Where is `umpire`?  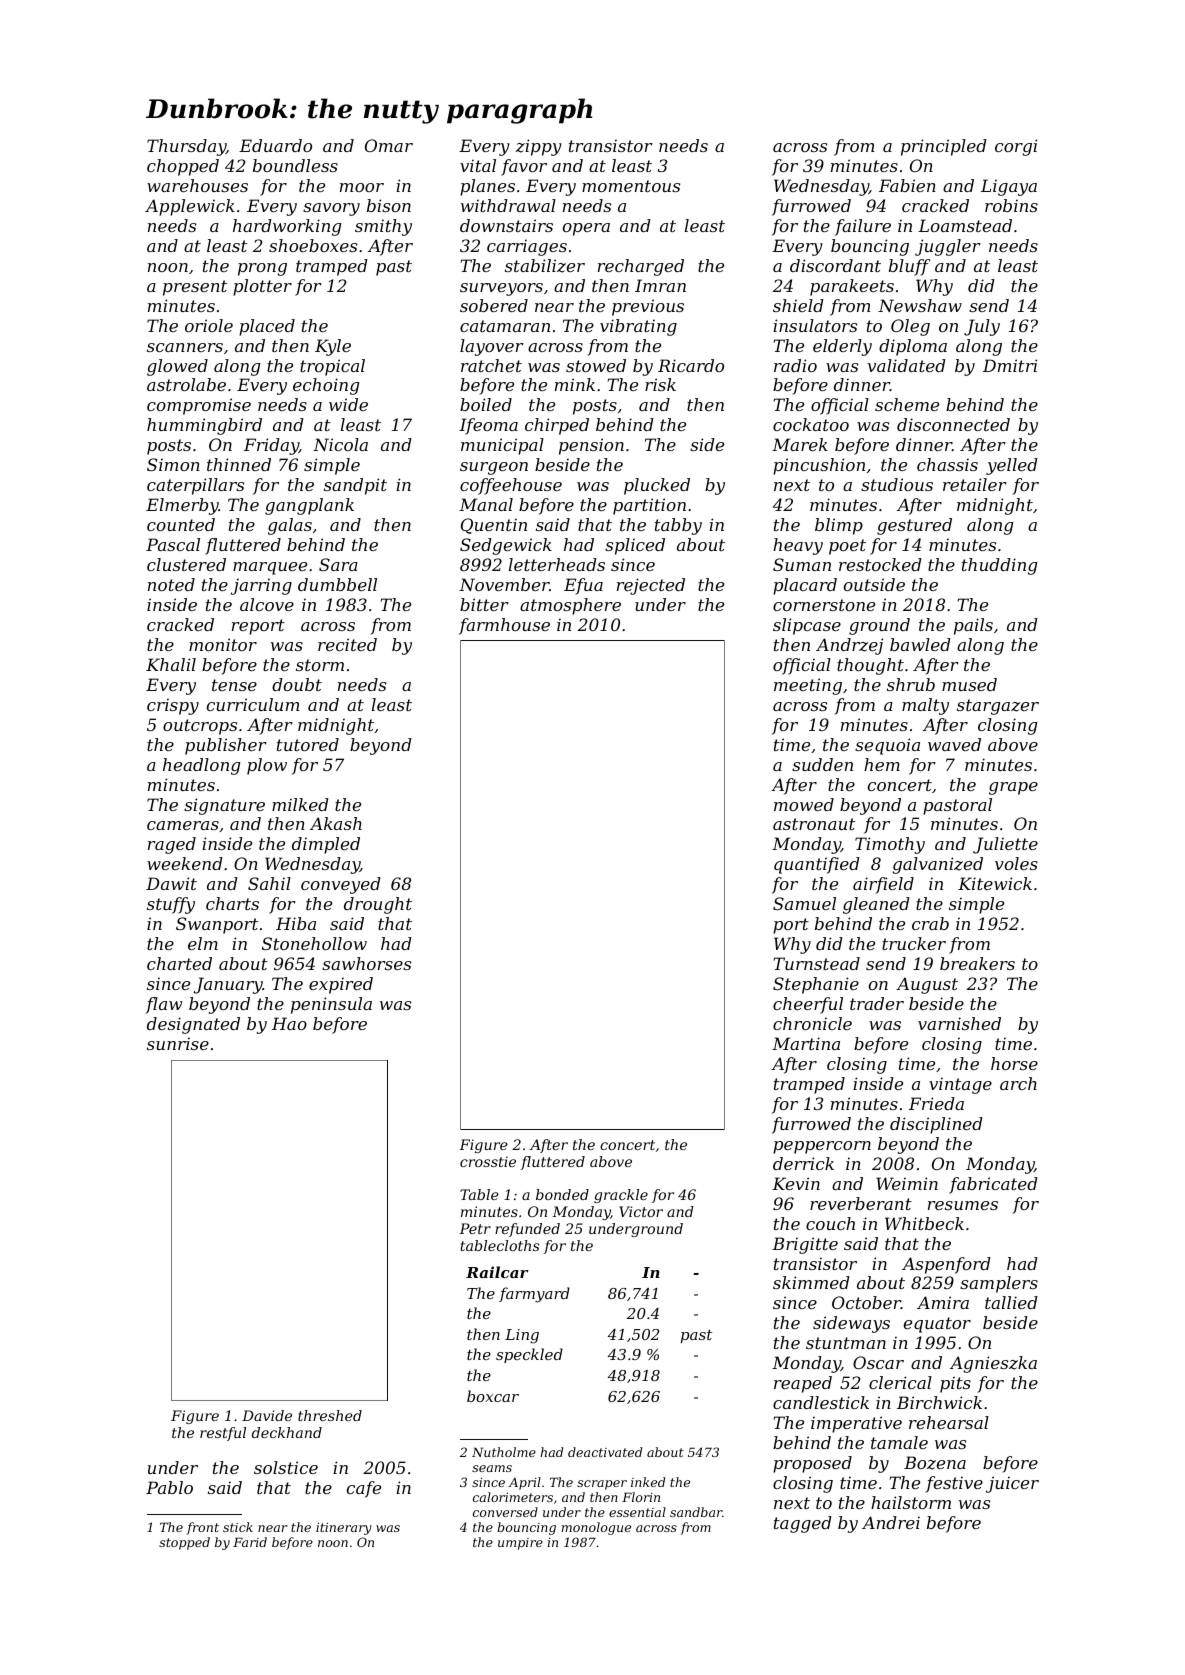 umpire is located at coordinates (520, 1544).
